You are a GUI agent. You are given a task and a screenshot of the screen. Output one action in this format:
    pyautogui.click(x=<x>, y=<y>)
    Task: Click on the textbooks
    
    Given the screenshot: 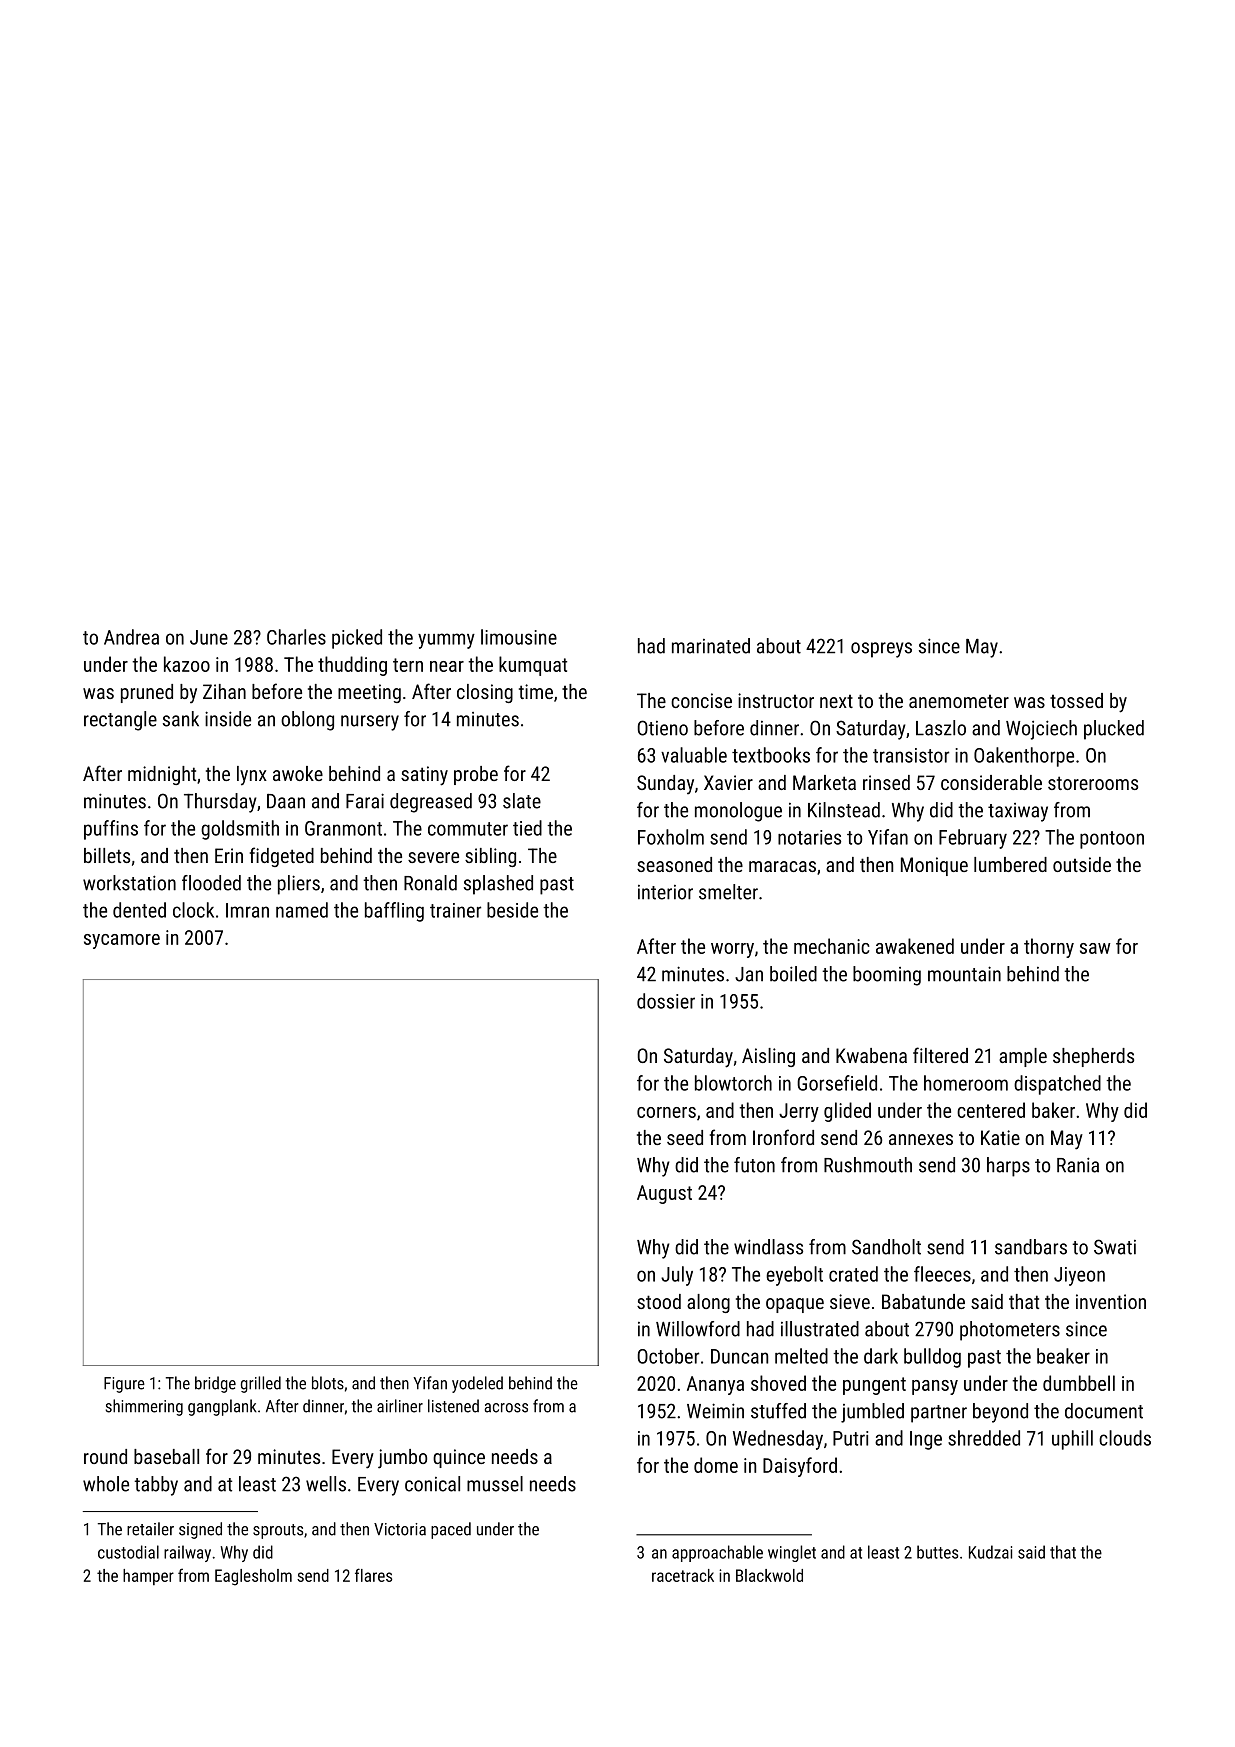 What is the action you would take?
    pyautogui.click(x=771, y=755)
